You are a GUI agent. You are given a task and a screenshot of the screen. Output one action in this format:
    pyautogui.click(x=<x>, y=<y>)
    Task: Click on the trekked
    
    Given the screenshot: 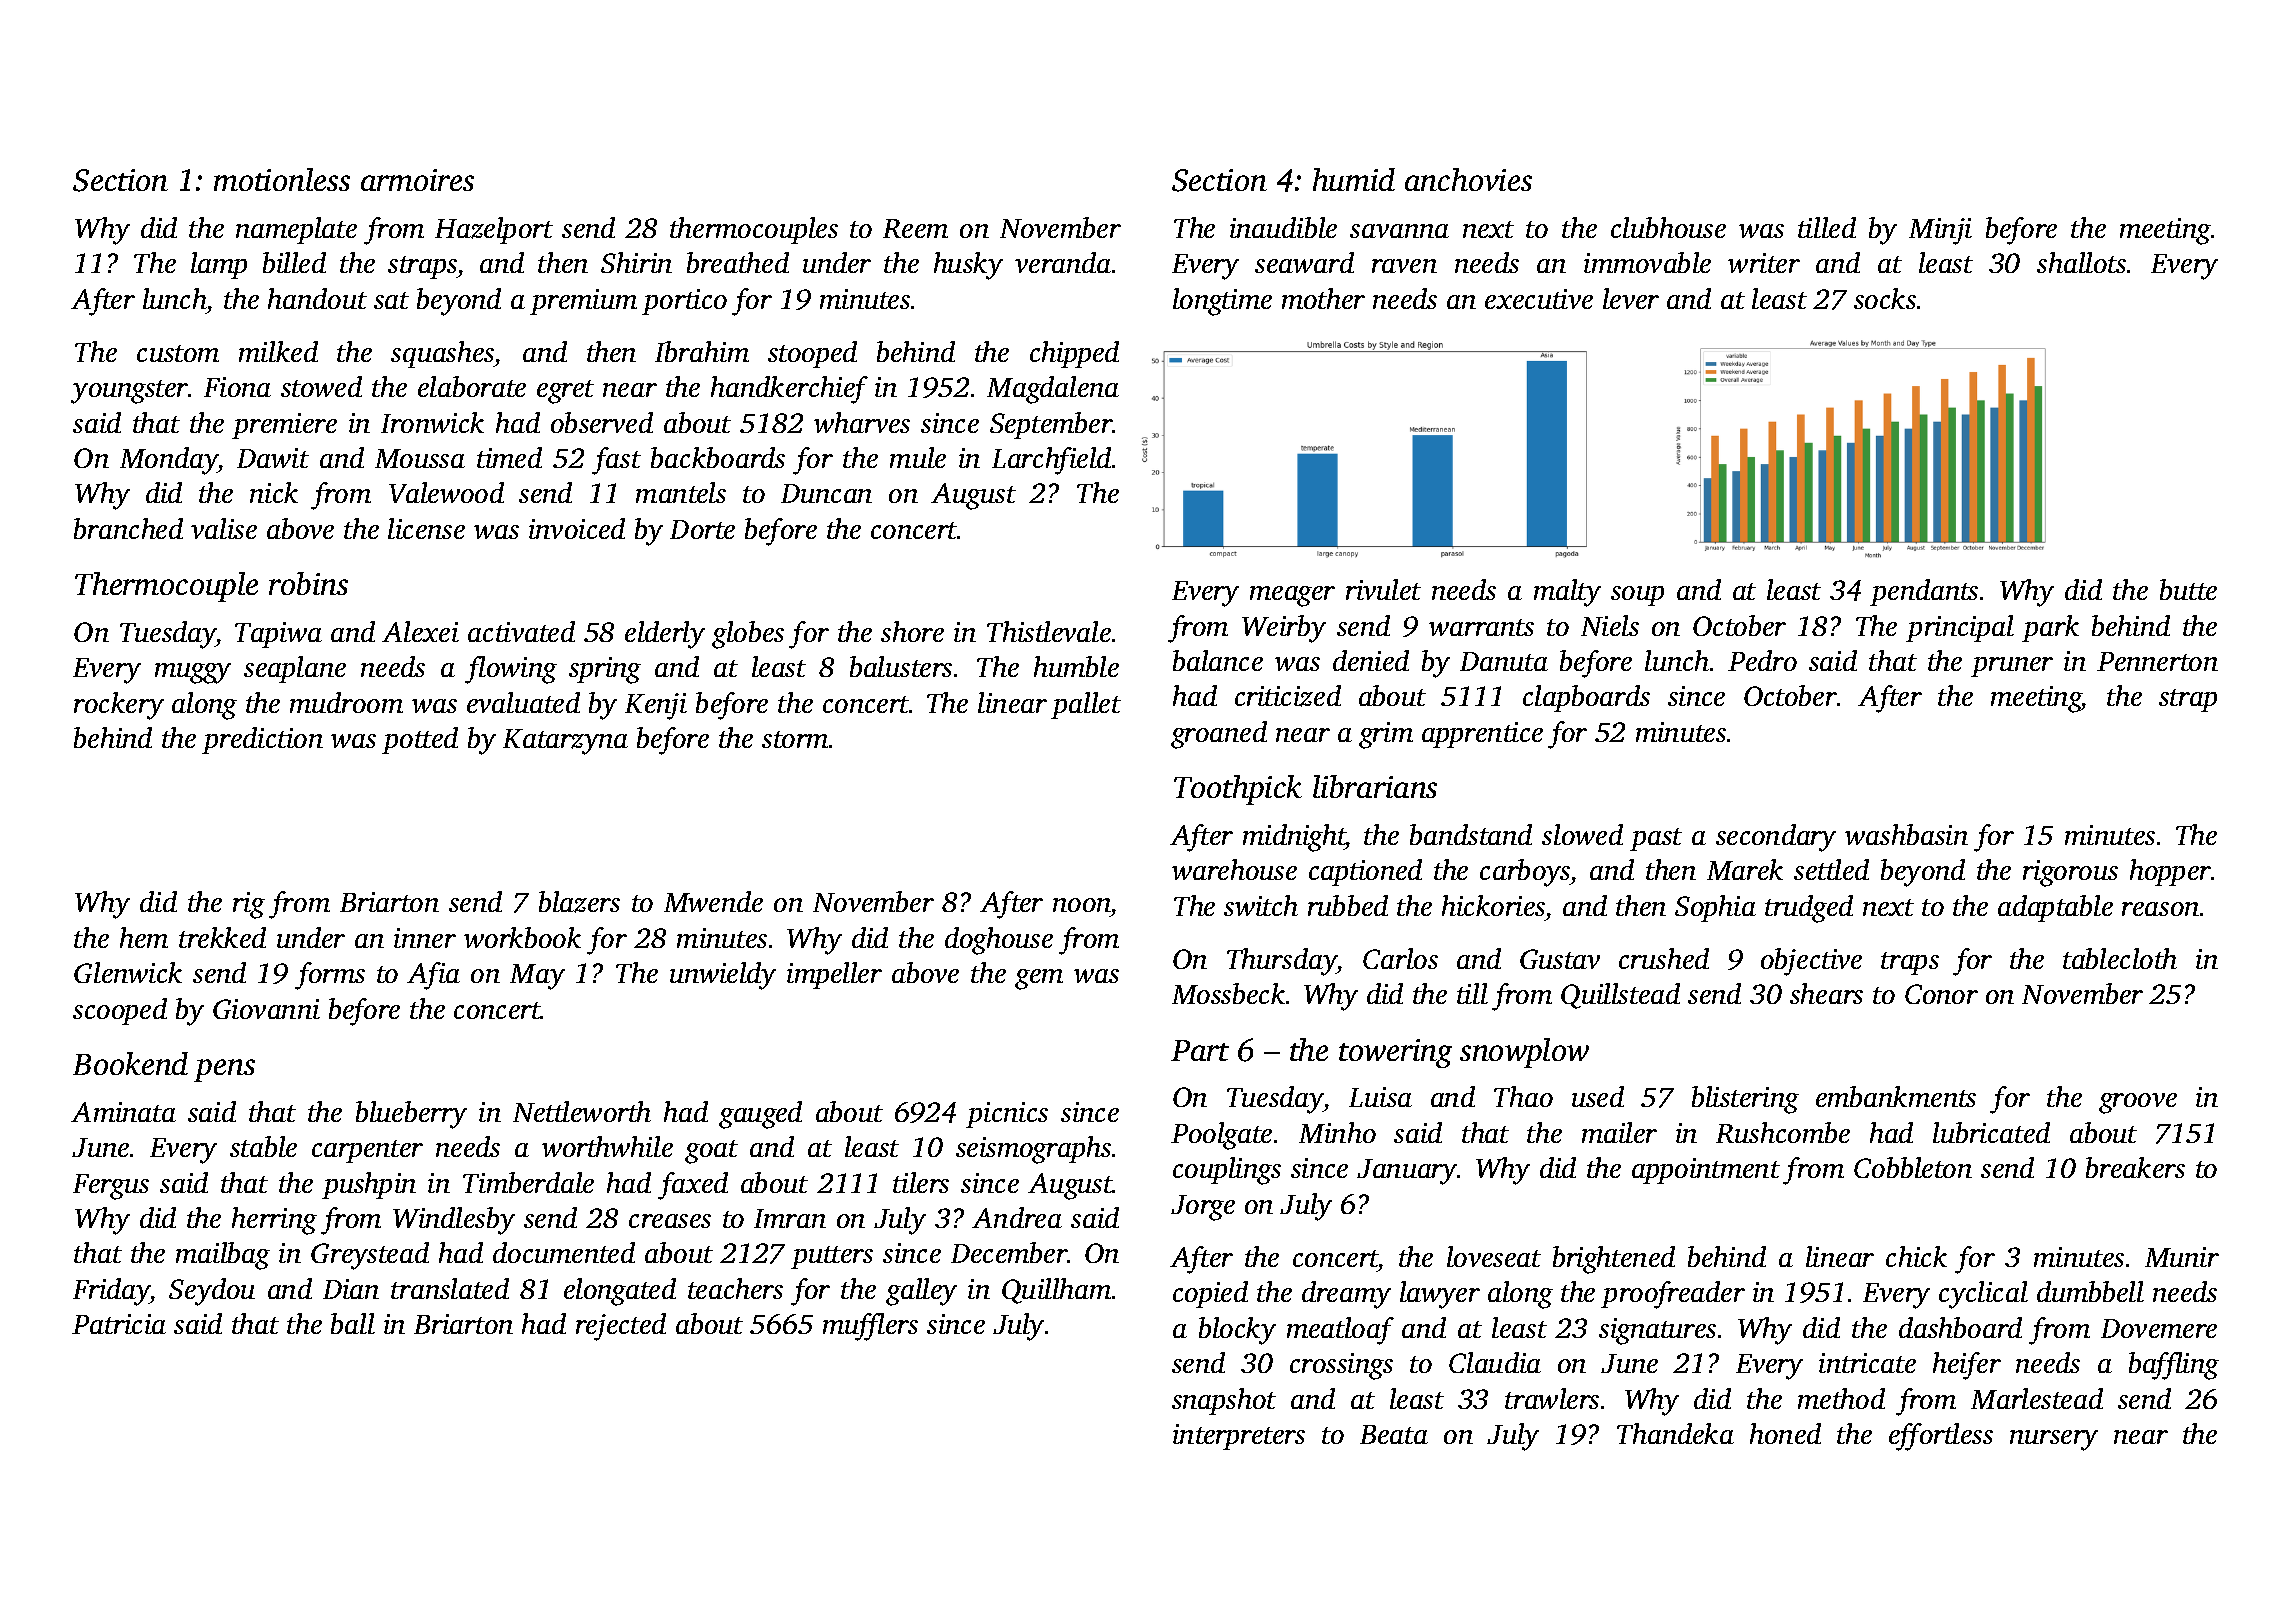 What is the action you would take?
    pyautogui.click(x=222, y=937)
